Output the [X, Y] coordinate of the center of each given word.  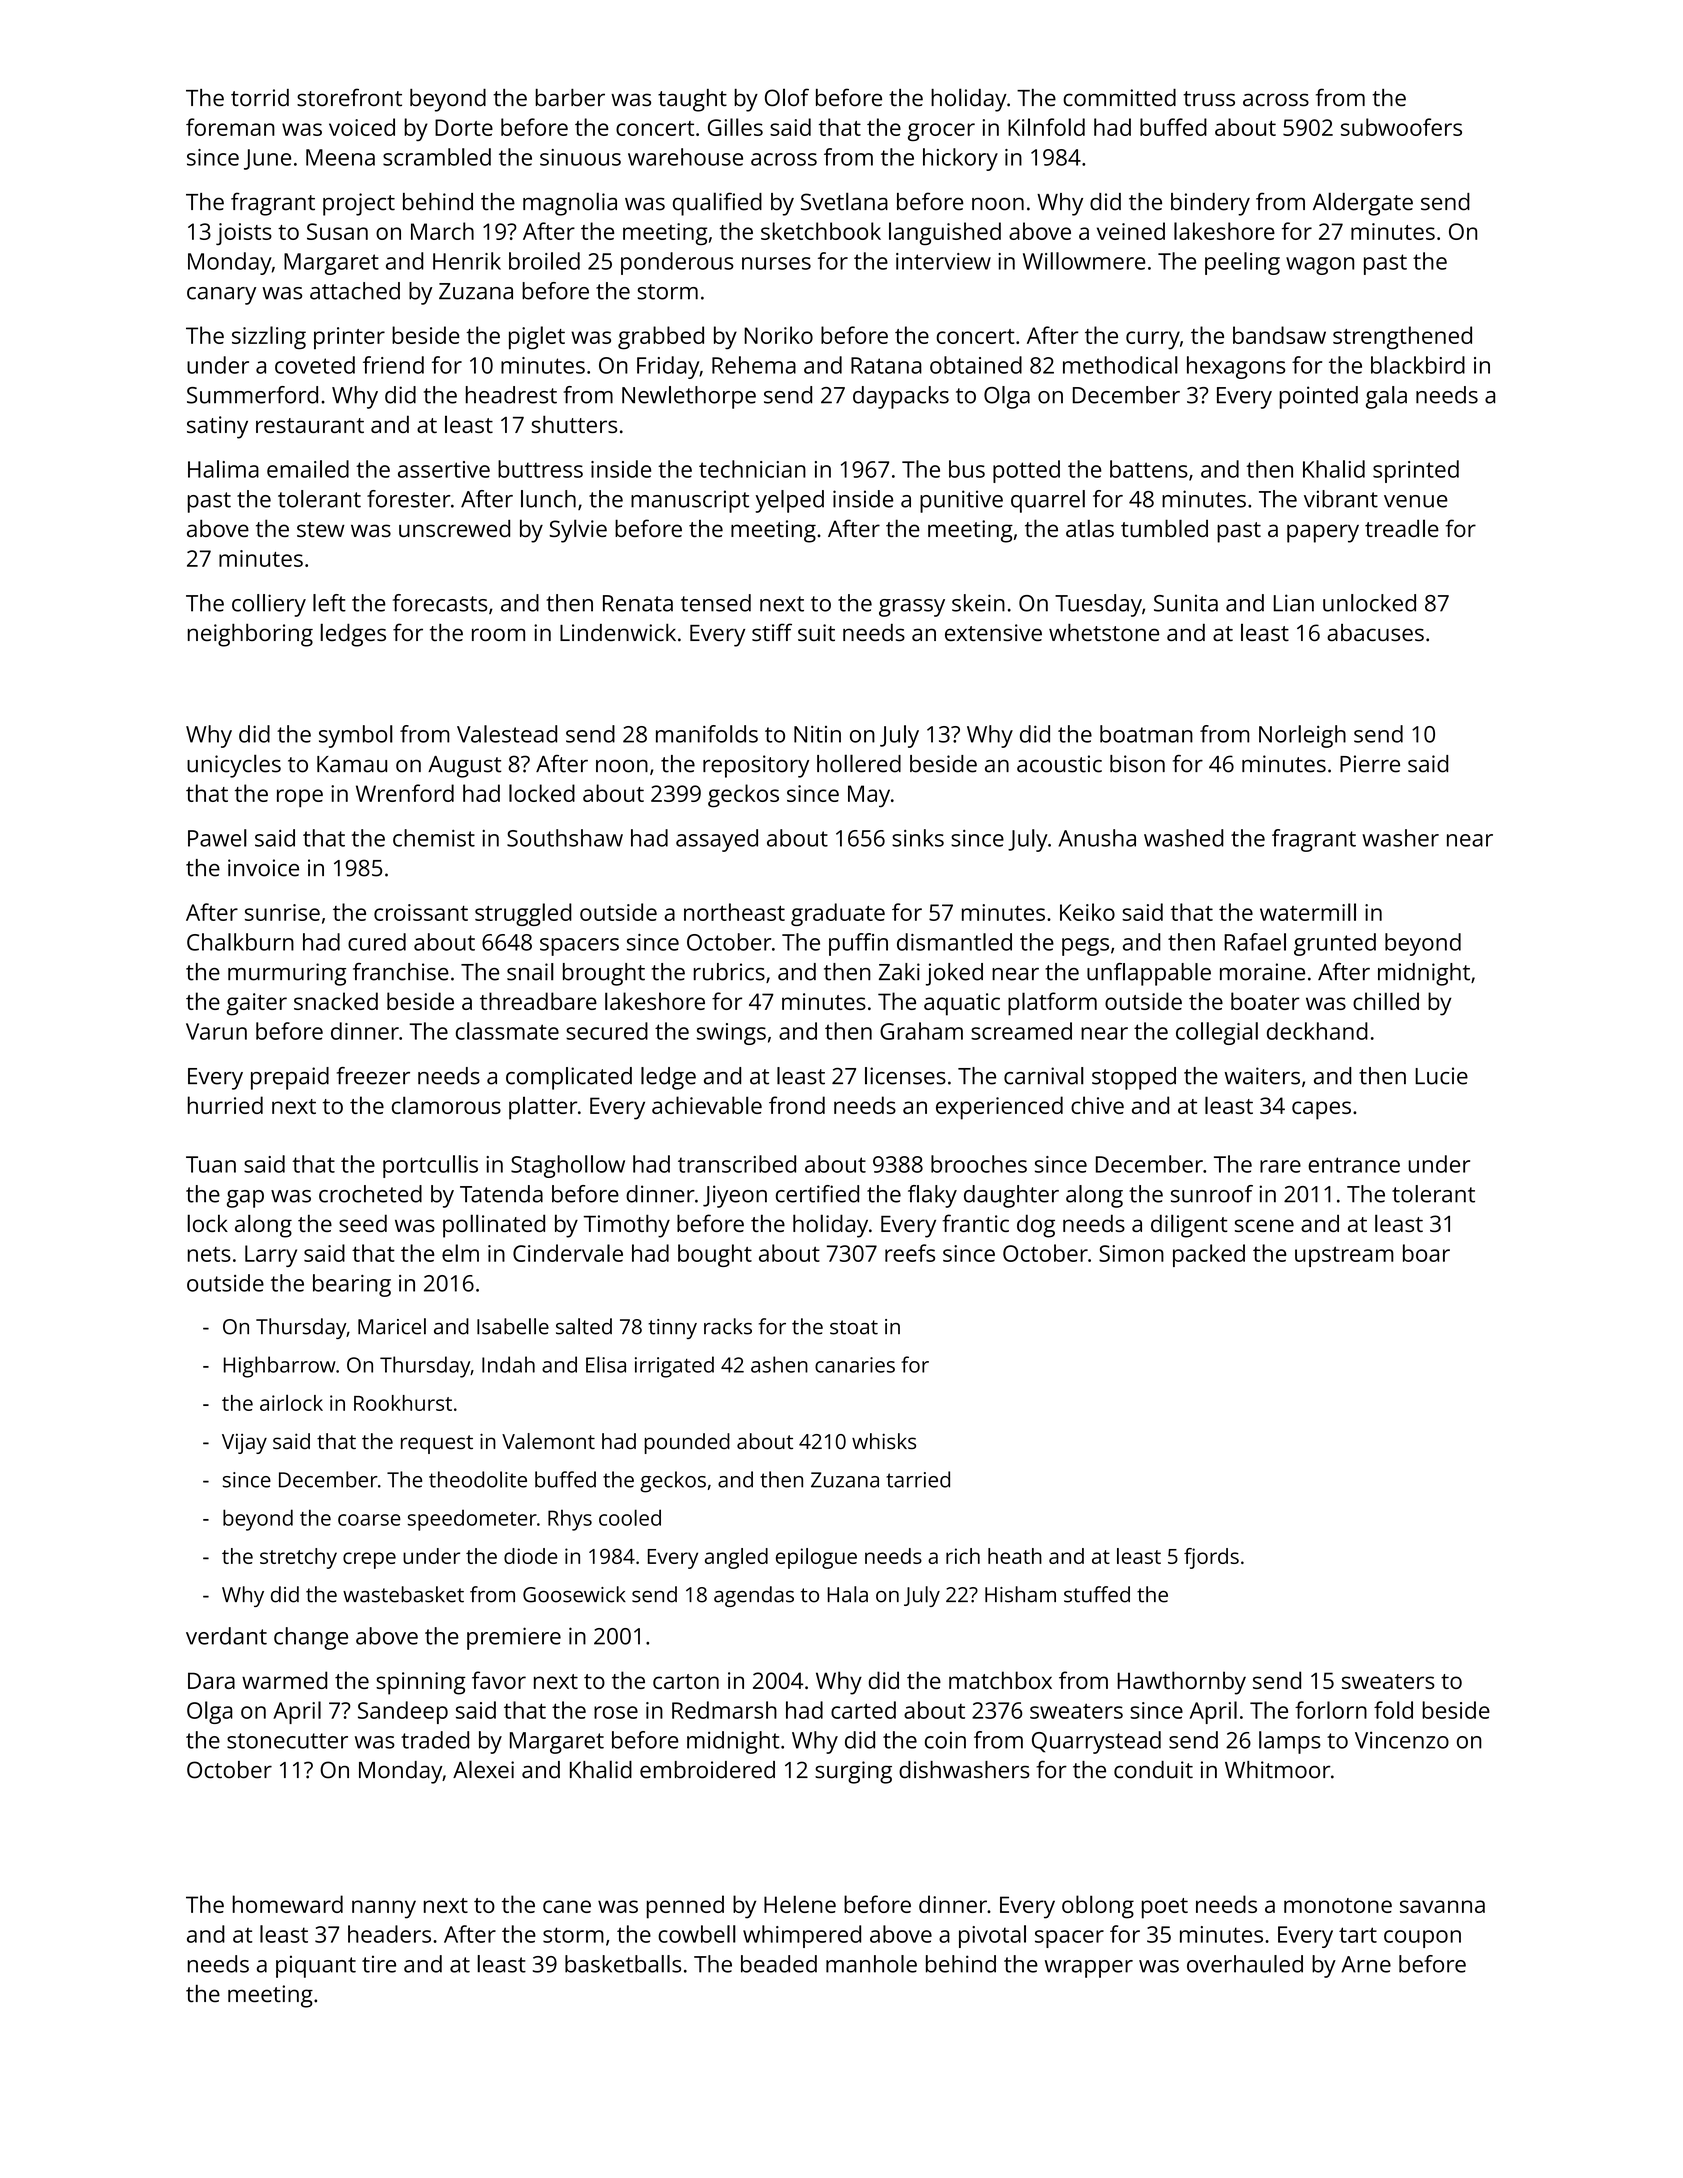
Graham [921, 1031]
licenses [905, 1076]
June [267, 159]
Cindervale [568, 1253]
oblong [1098, 1907]
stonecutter [287, 1741]
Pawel [217, 838]
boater [1265, 1001]
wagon [1320, 266]
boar [1426, 1253]
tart [1358, 1935]
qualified [717, 204]
